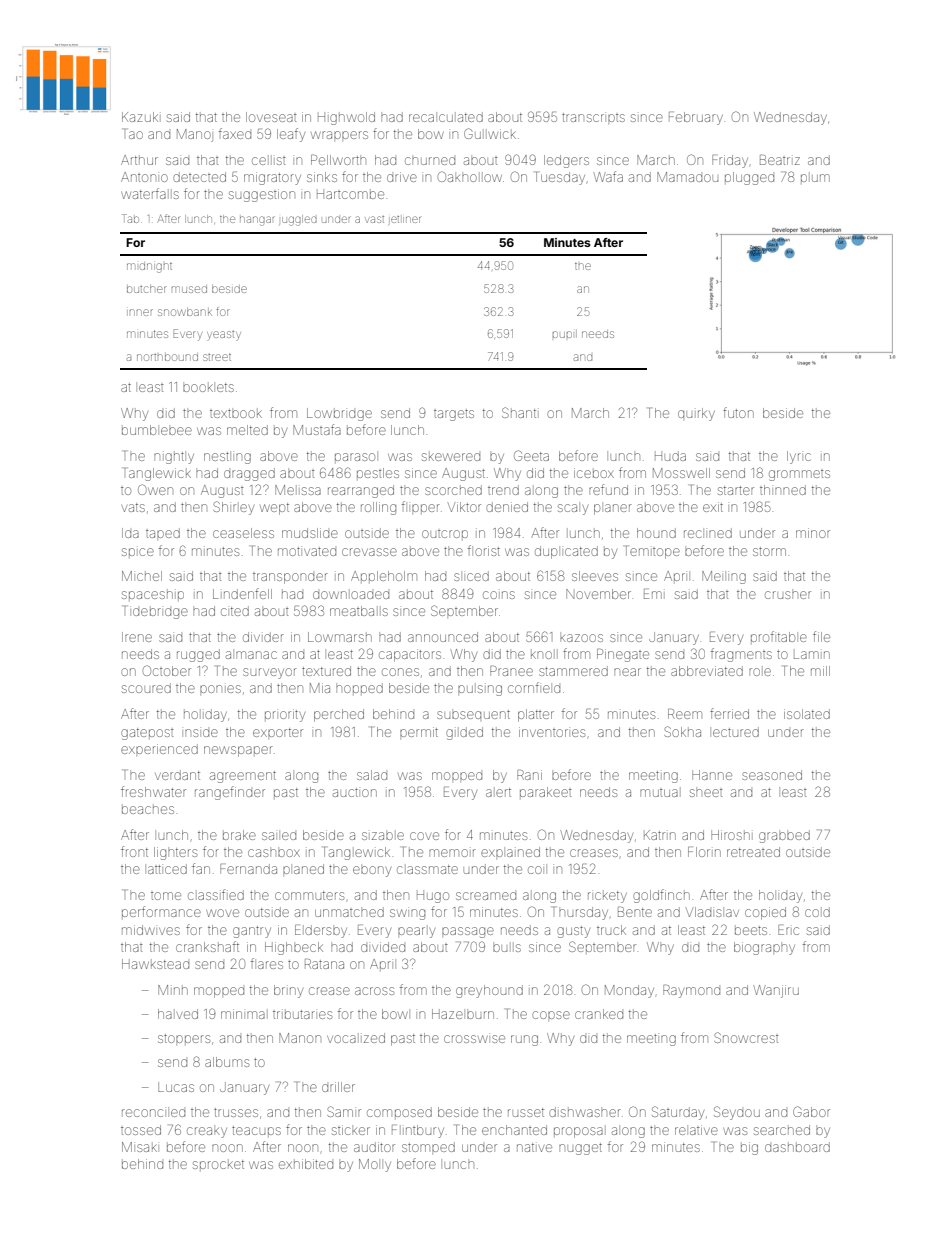 Image resolution: width=952 pixels, height=1233 pixels. Describe the element at coordinates (749, 1148) in the screenshot. I see `big` at that location.
